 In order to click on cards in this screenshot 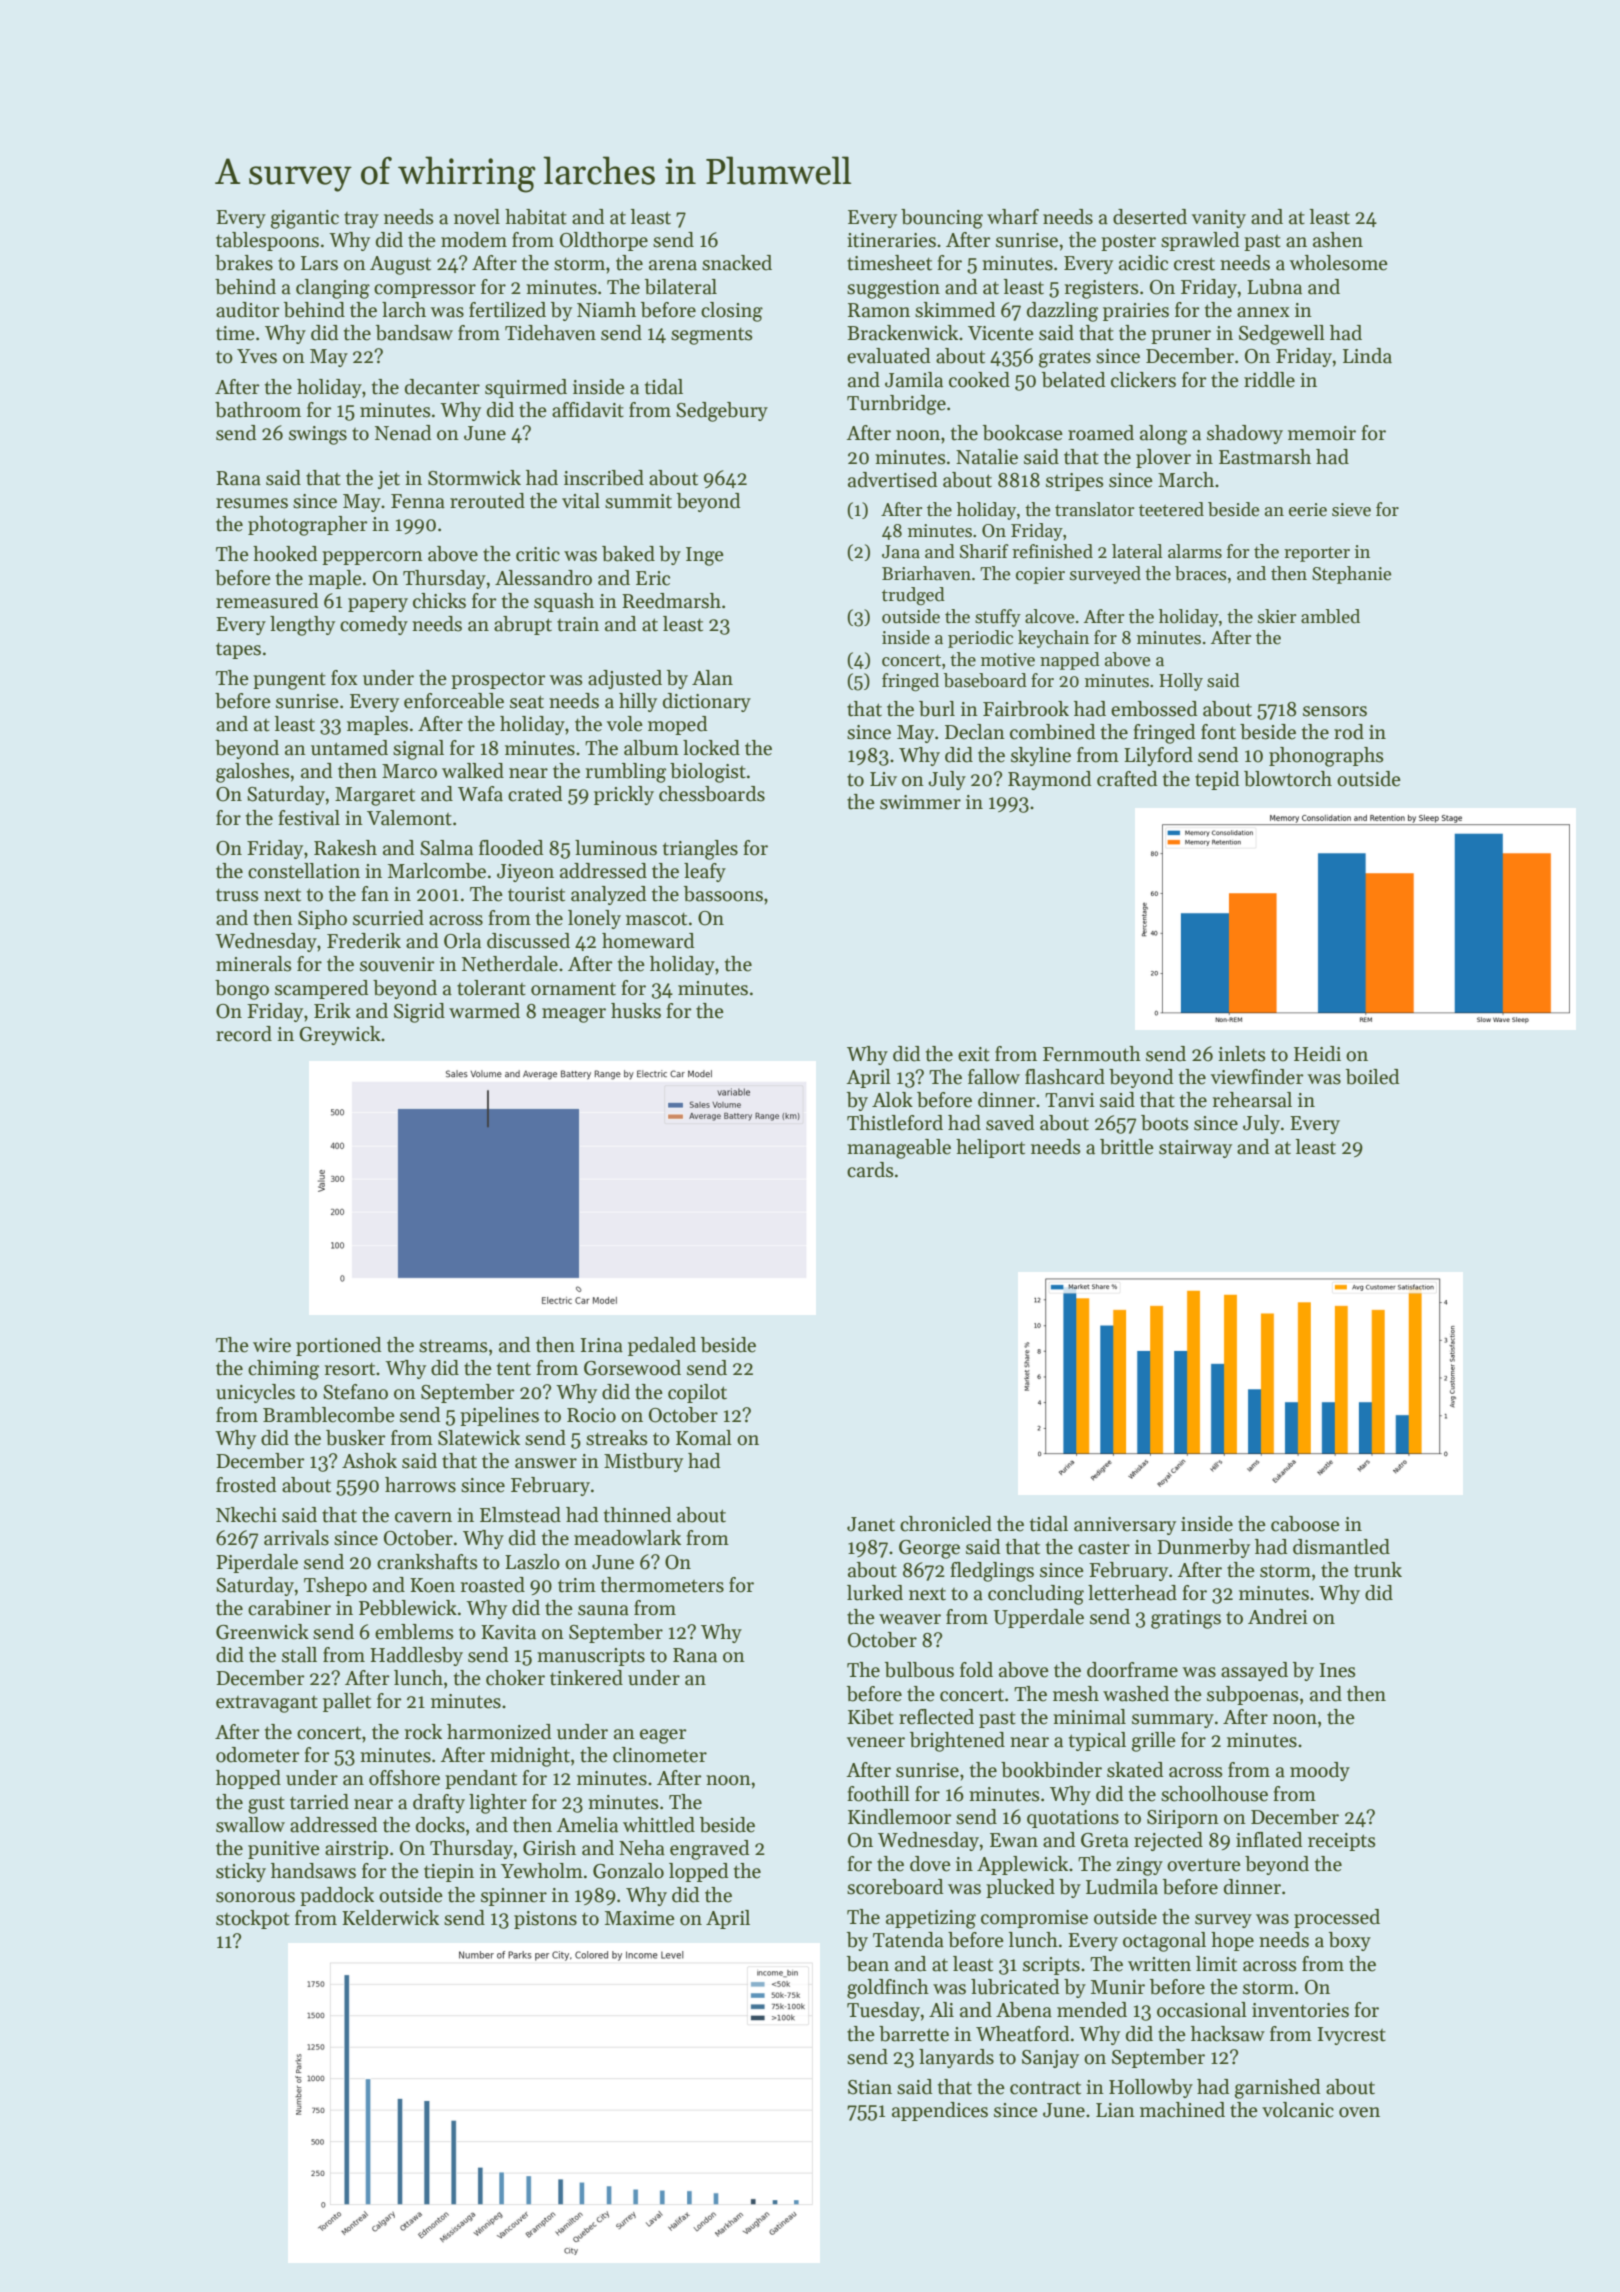, I will do `click(870, 1170)`.
